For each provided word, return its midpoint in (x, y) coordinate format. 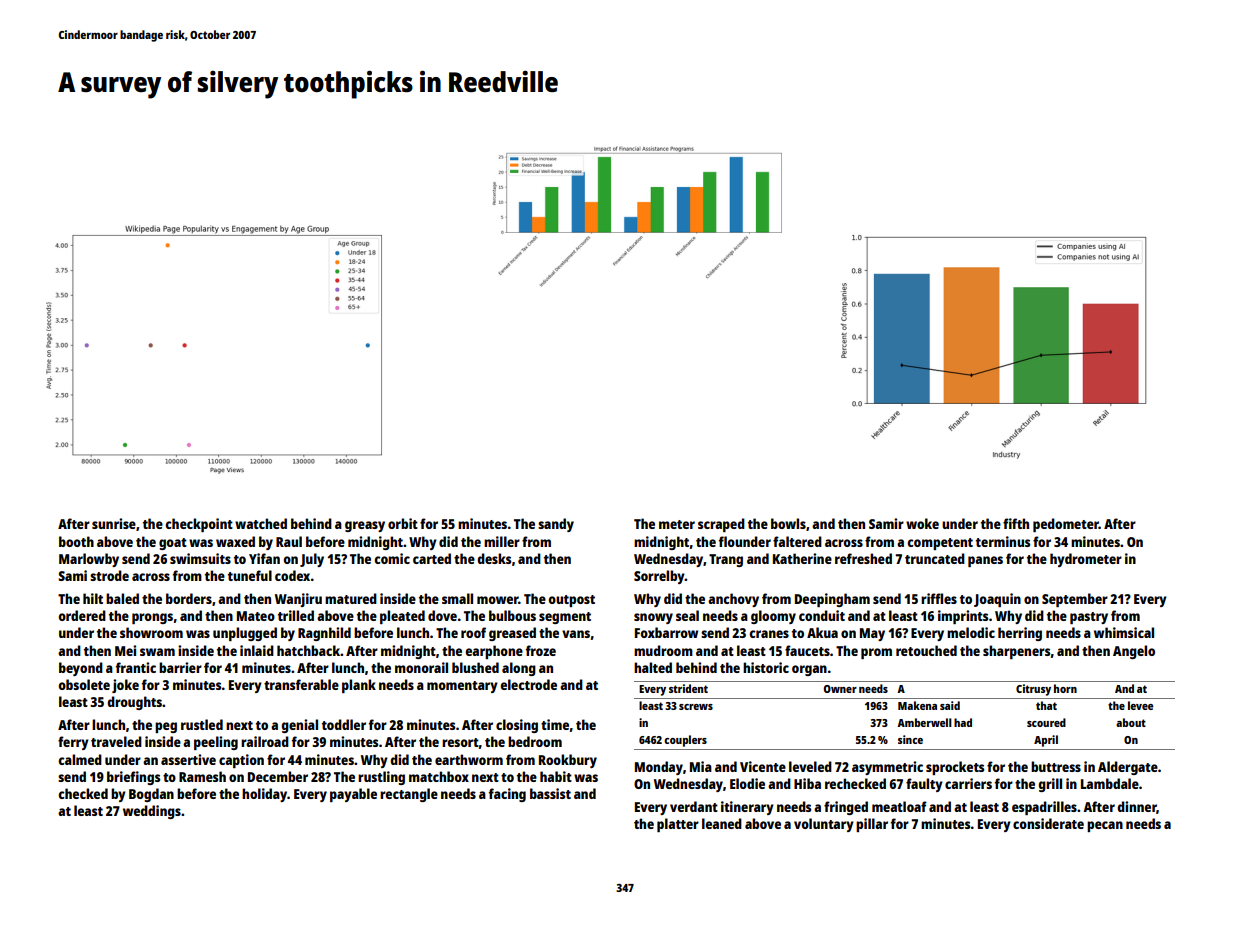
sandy (556, 525)
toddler (344, 724)
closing (517, 726)
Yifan (264, 558)
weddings (152, 812)
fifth (1016, 523)
